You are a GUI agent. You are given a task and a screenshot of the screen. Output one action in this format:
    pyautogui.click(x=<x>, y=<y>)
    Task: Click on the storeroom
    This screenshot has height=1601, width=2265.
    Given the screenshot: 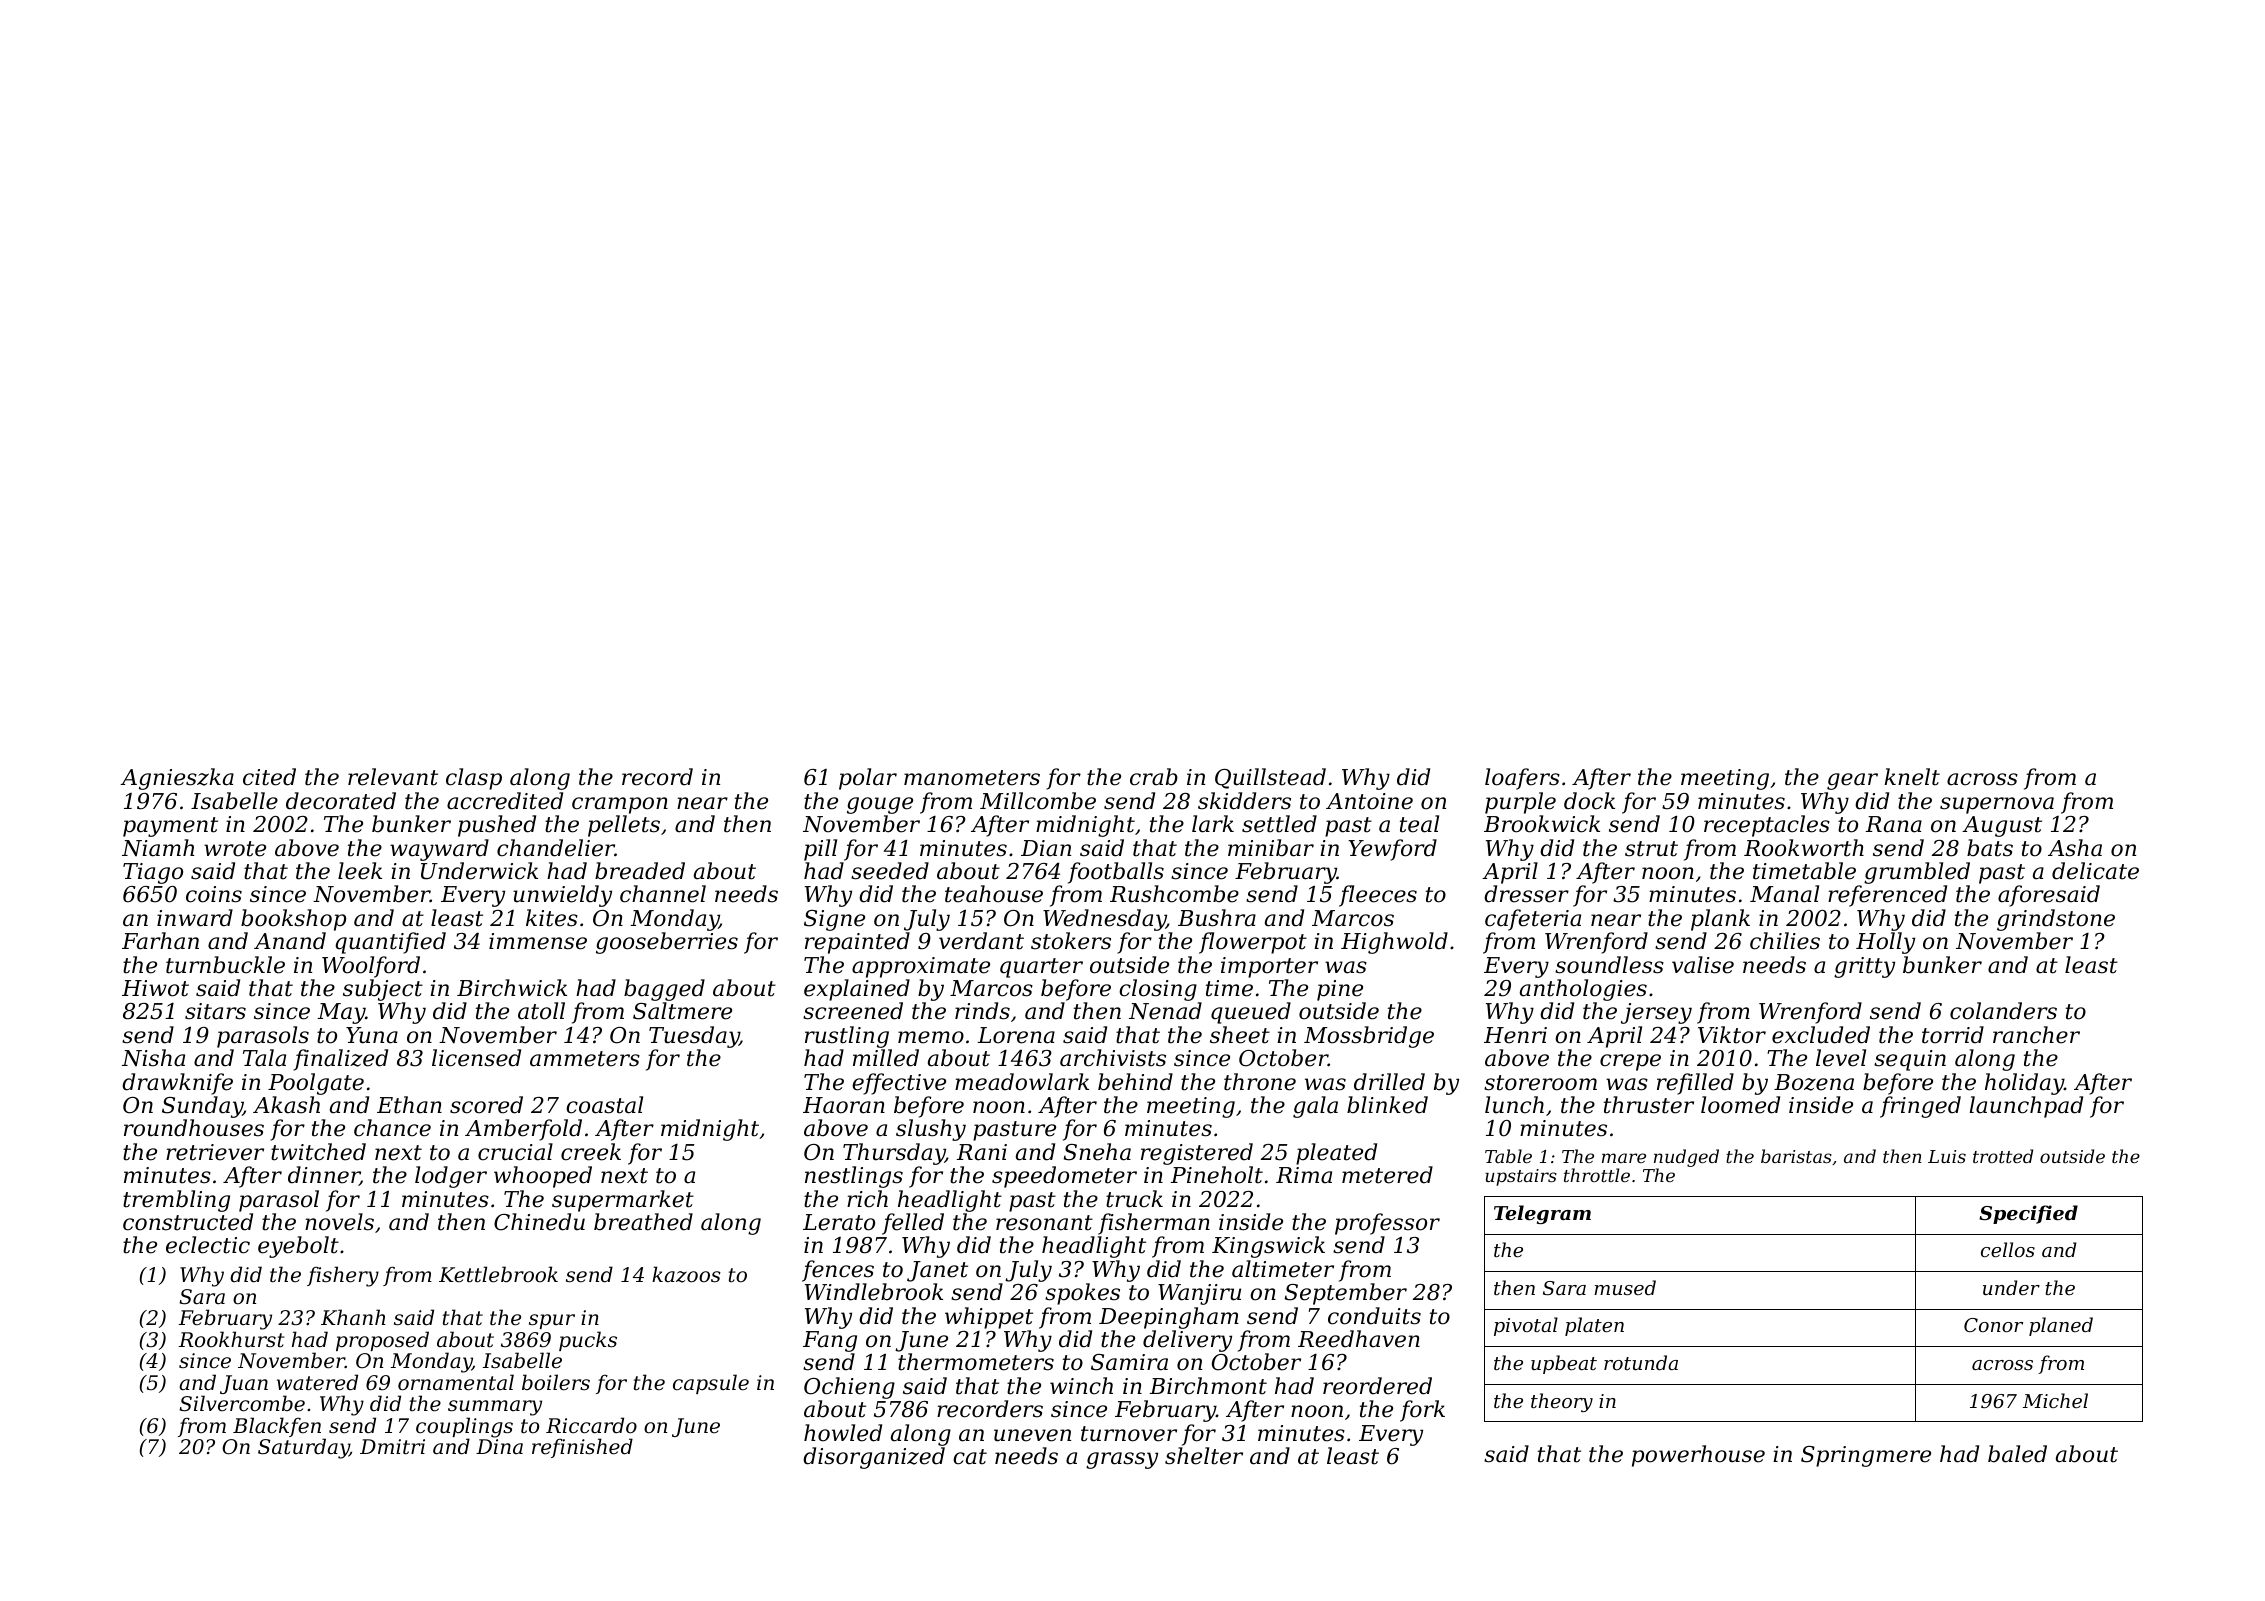 What is the action you would take?
    pyautogui.click(x=1540, y=1083)
